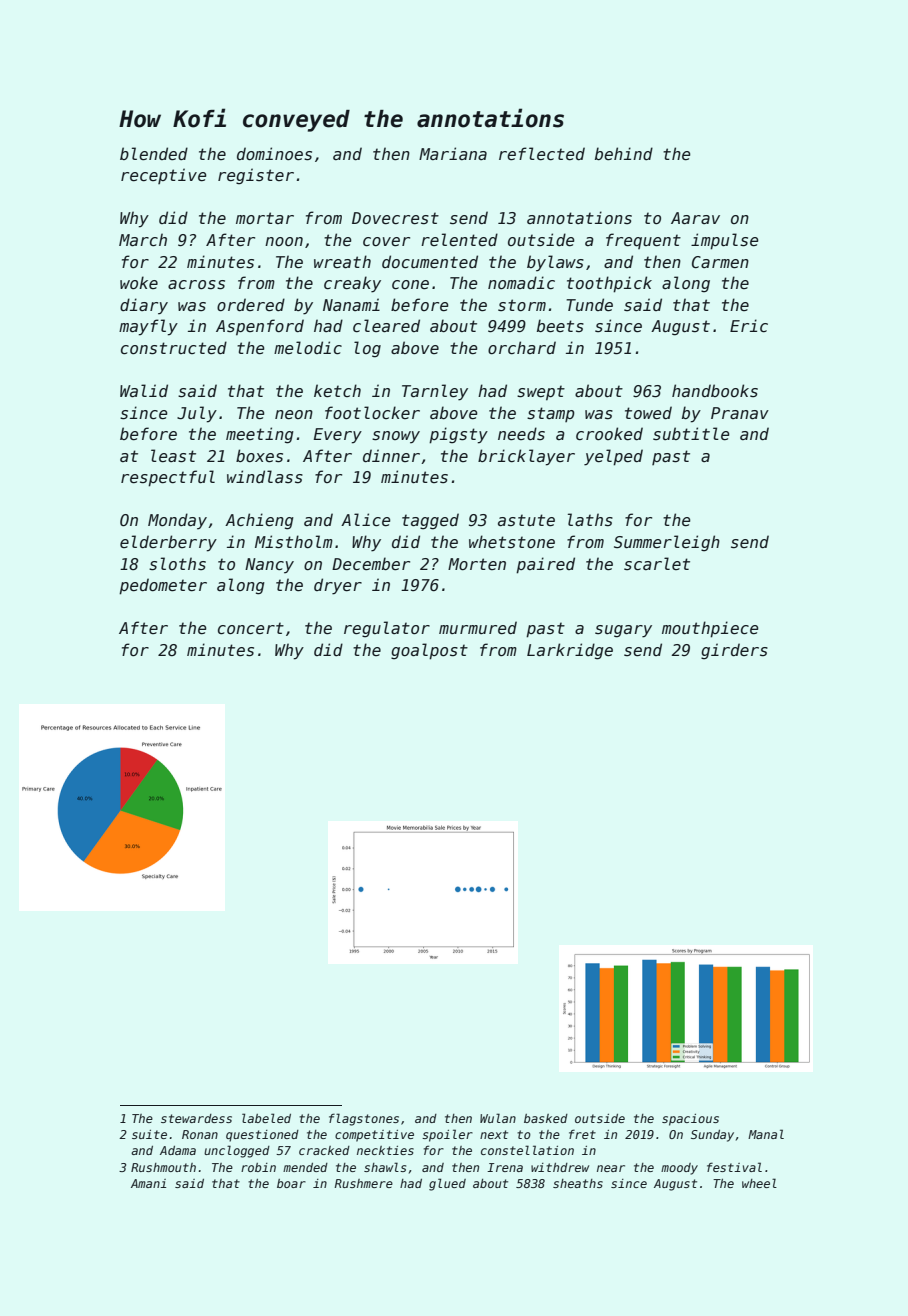 The width and height of the image is (908, 1316). I want to click on behind, so click(624, 153).
